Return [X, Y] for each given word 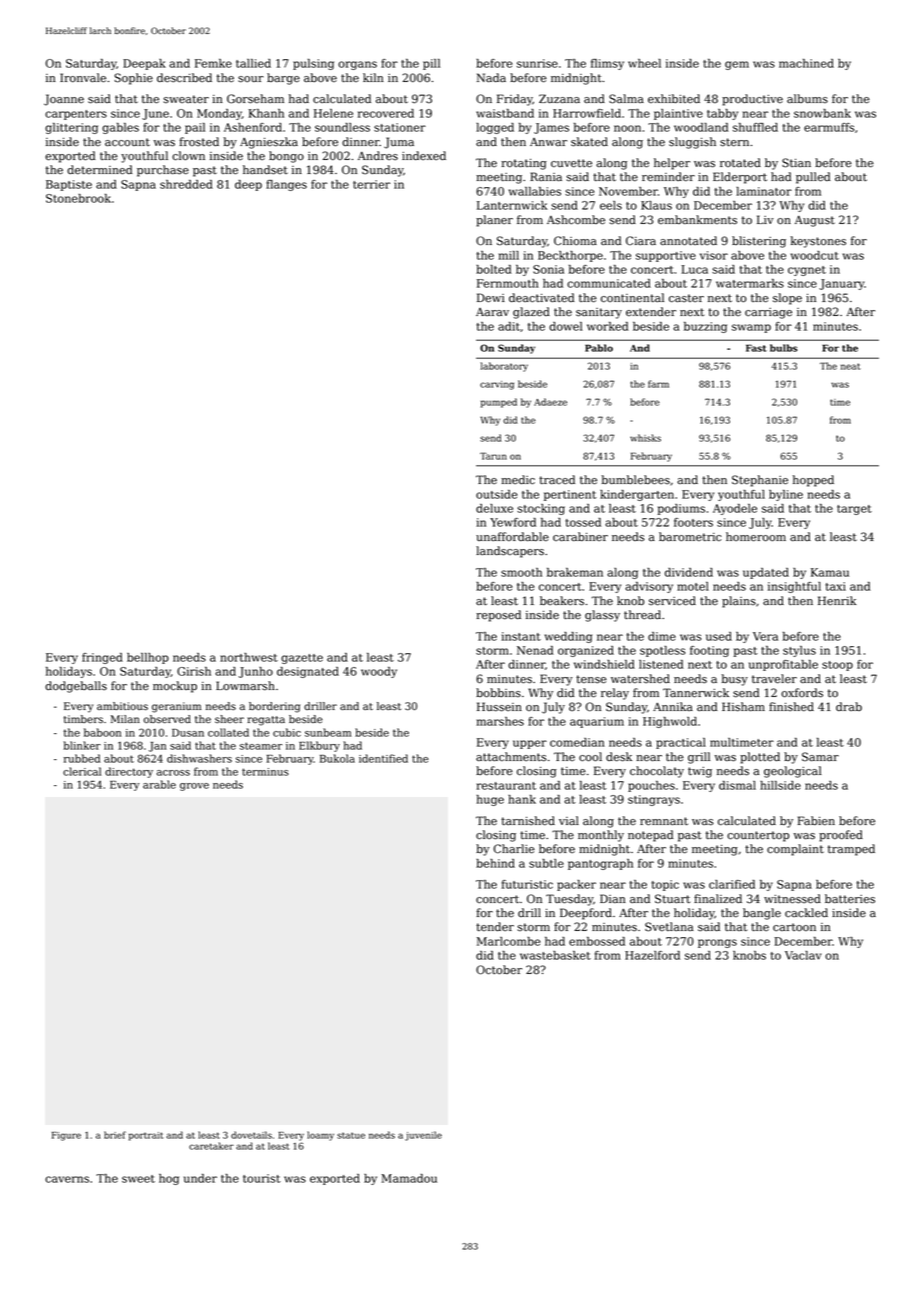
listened [661, 664]
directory [129, 772]
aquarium [597, 722]
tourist [262, 1178]
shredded [186, 184]
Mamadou [409, 1178]
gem [737, 65]
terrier [371, 184]
